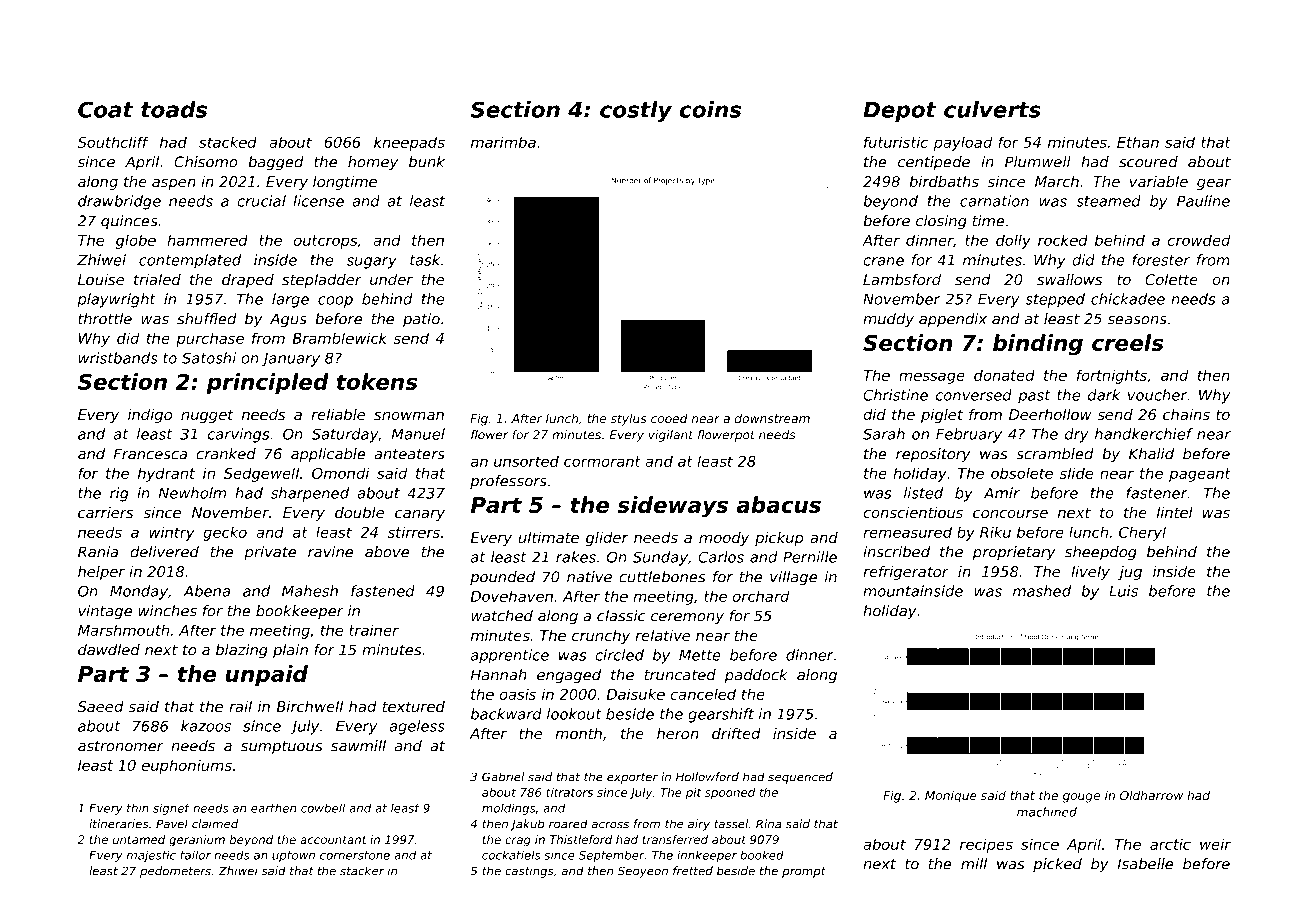 The width and height of the screenshot is (1308, 924). Describe the element at coordinates (992, 109) in the screenshot. I see `culverts` at that location.
